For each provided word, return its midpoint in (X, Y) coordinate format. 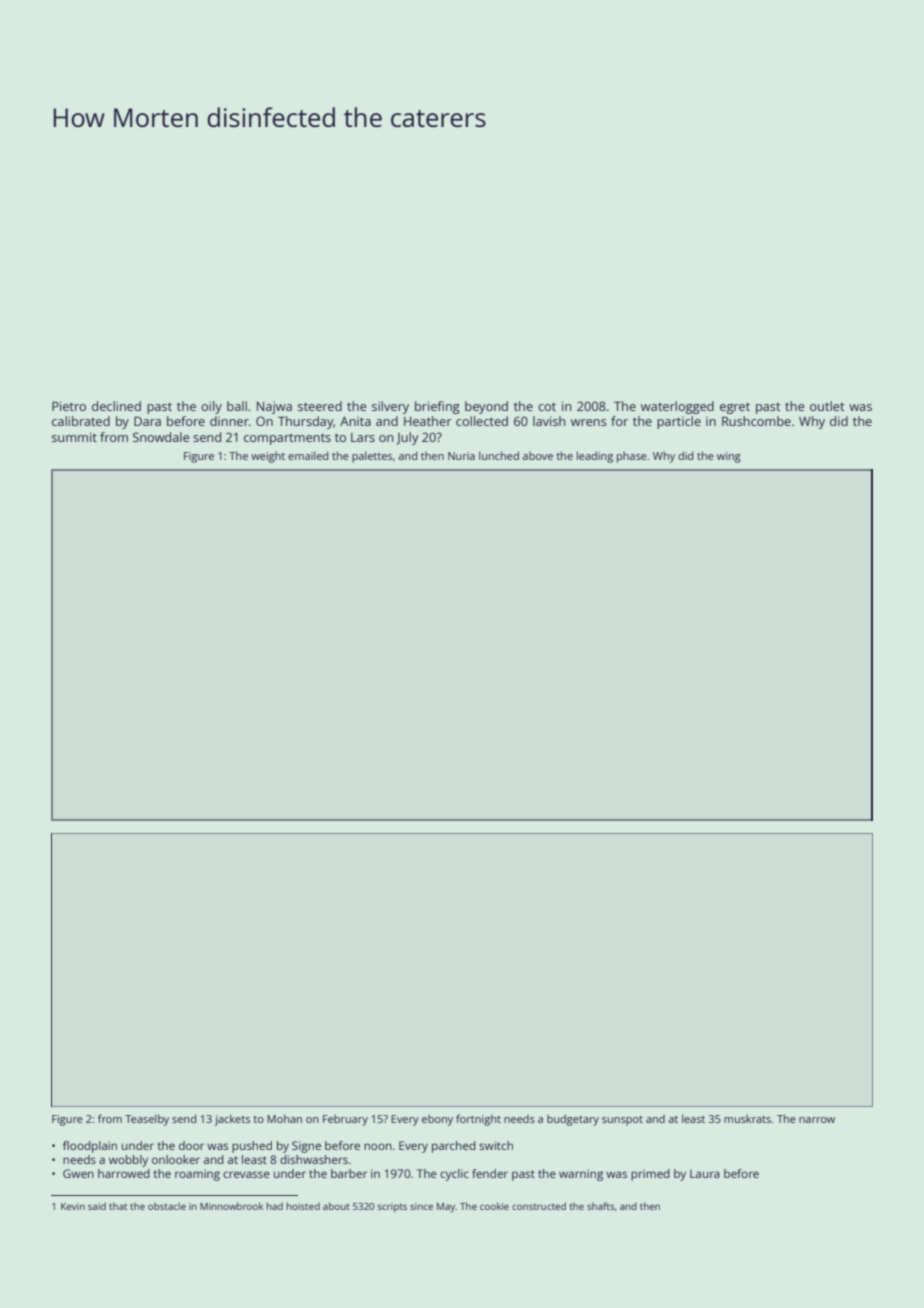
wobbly (128, 1161)
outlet (827, 406)
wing (729, 457)
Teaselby (147, 1120)
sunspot (622, 1121)
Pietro (69, 406)
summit (74, 437)
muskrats (747, 1119)
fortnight (478, 1120)
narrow (817, 1120)
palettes (372, 457)
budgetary (573, 1120)
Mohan (284, 1118)
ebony (437, 1120)
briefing (437, 407)
